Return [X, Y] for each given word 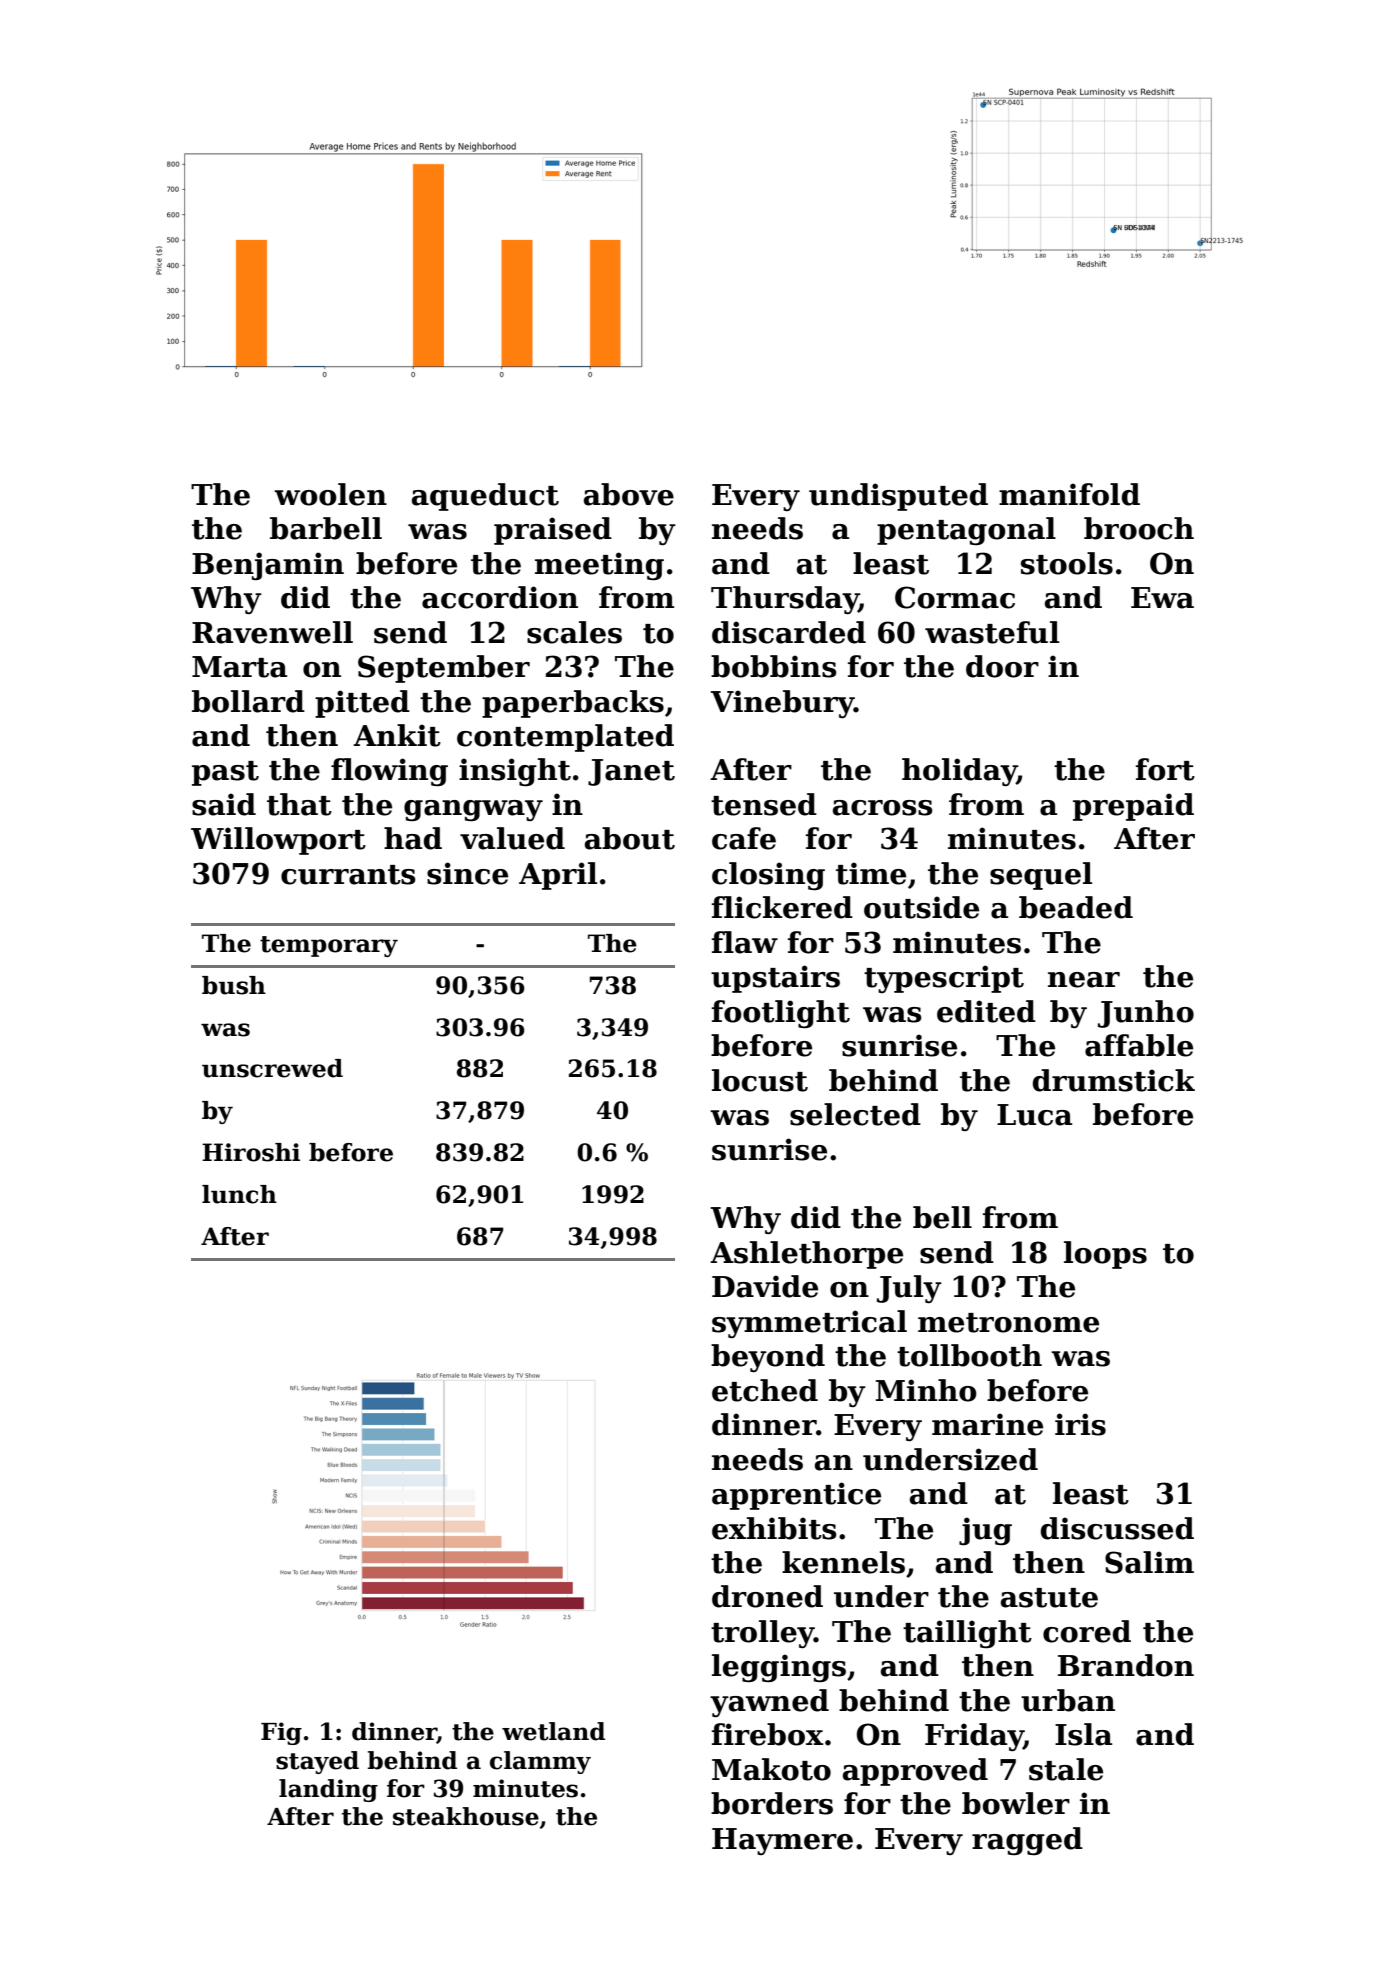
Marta [239, 667]
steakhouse [466, 1816]
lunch [239, 1194]
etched [765, 1390]
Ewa [1162, 598]
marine [987, 1424]
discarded [789, 632]
